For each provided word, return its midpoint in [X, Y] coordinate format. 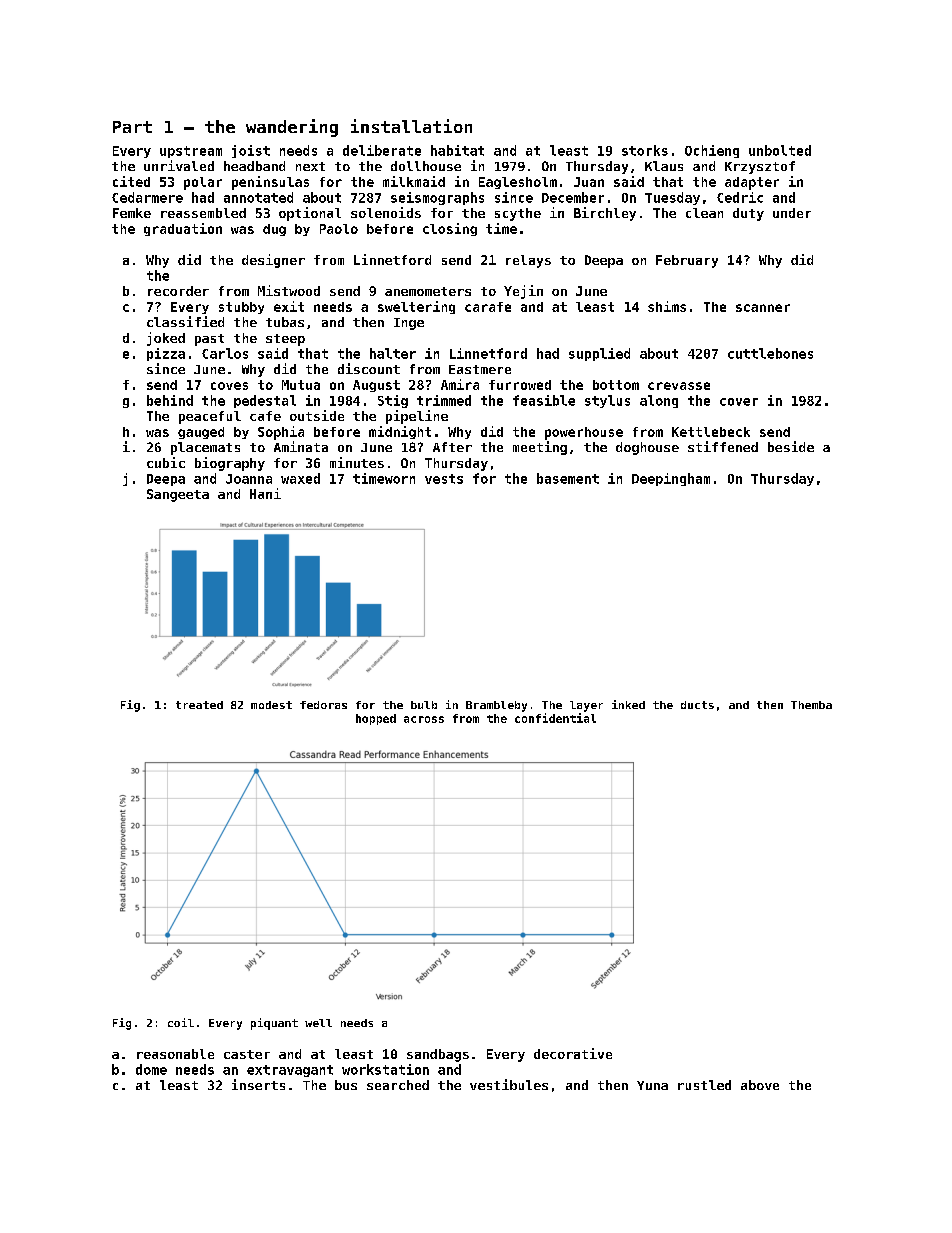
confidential [555, 718]
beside [791, 446]
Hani [265, 493]
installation [411, 126]
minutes [357, 462]
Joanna [249, 479]
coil [181, 1022]
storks [645, 150]
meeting [540, 448]
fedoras [323, 705]
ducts [697, 705]
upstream [191, 152]
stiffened [723, 446]
